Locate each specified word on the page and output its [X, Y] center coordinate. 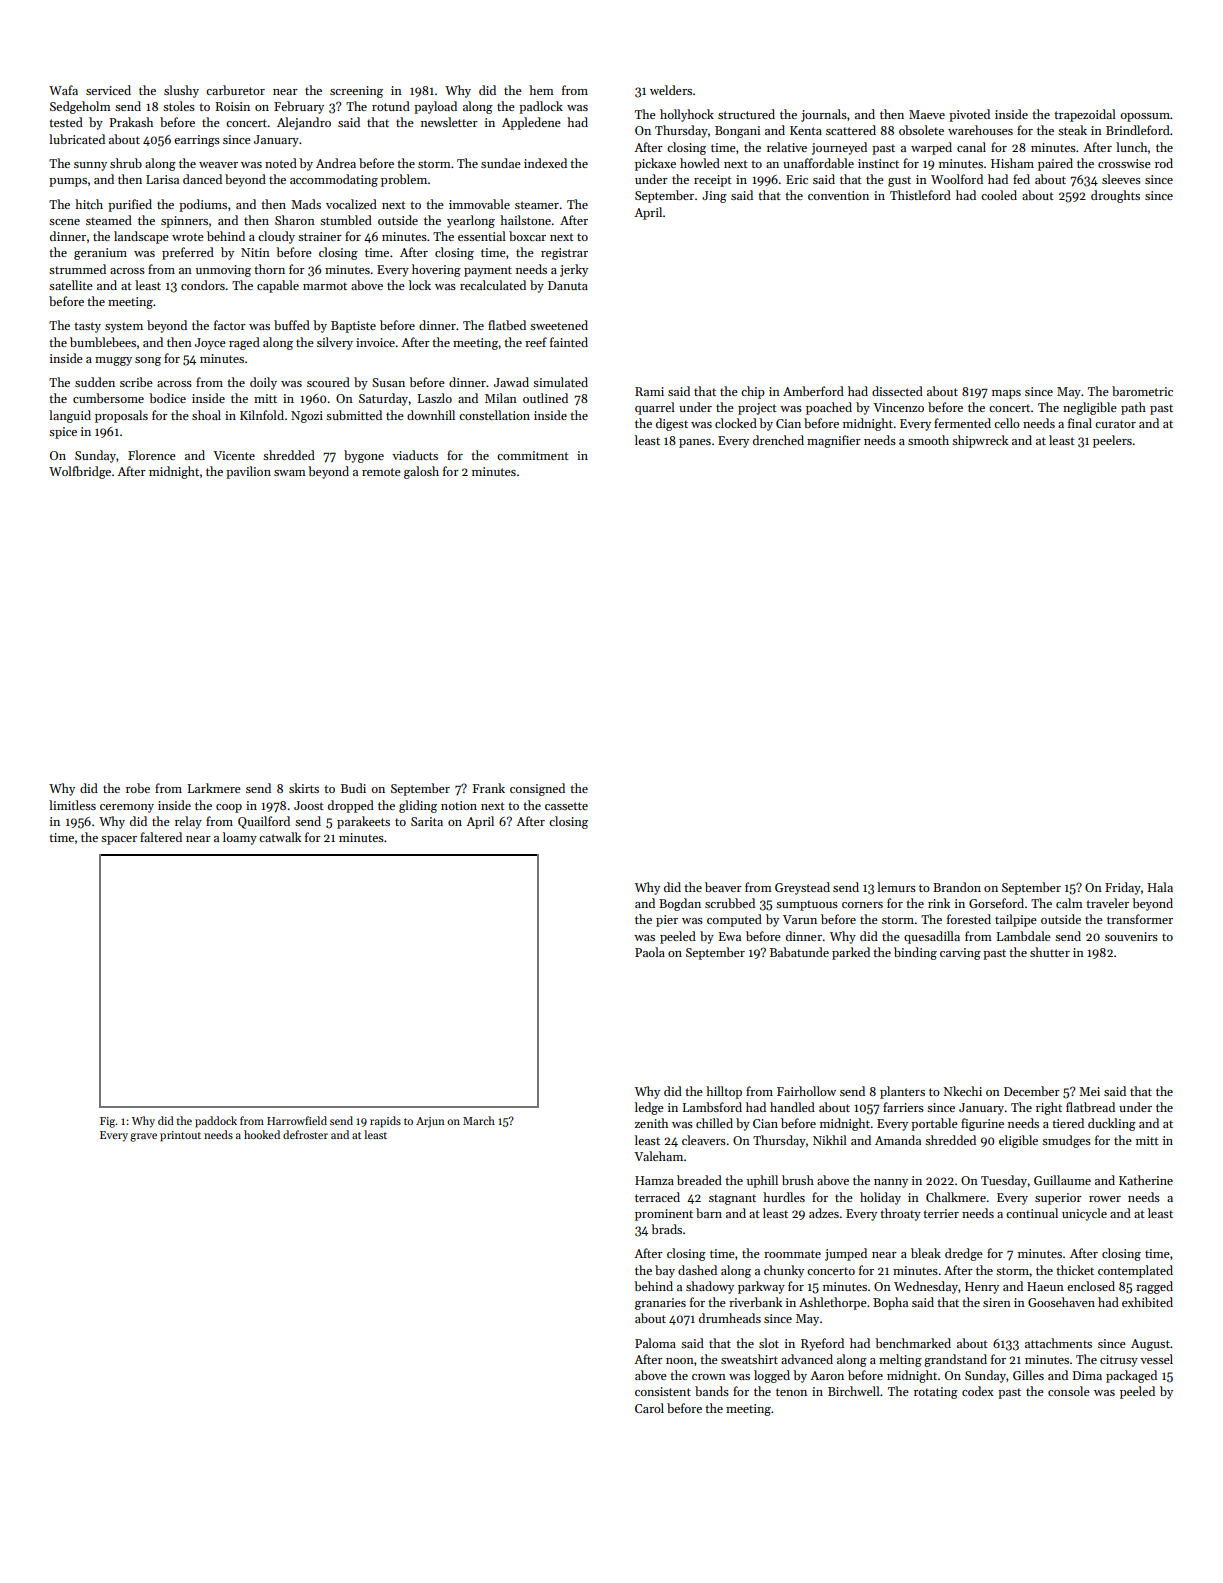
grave [143, 1137]
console [1069, 1391]
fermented [962, 423]
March [479, 1120]
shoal [206, 415]
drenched [778, 440]
